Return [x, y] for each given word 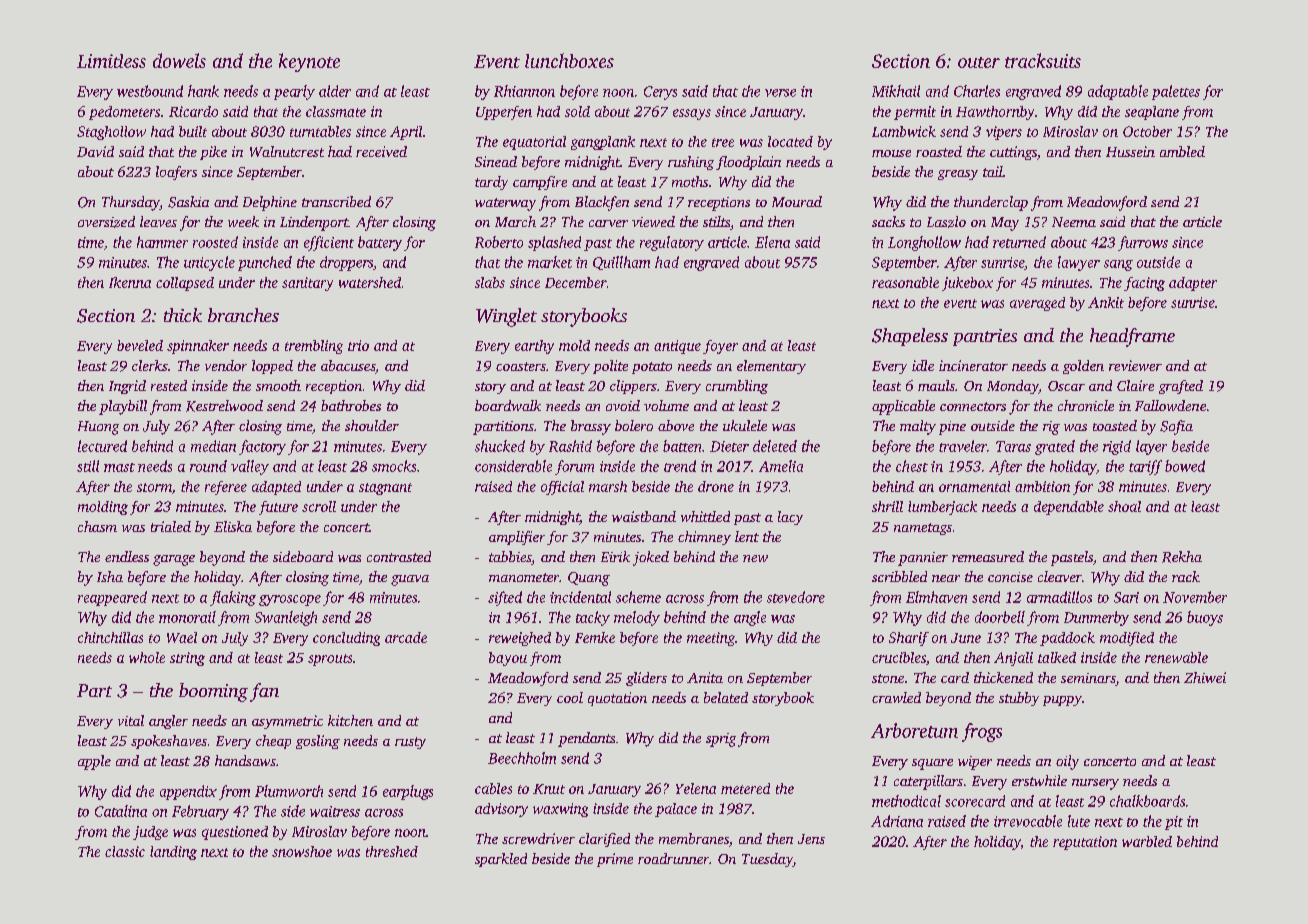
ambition [1042, 486]
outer [979, 62]
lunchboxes [569, 60]
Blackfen [602, 203]
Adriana [897, 821]
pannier [923, 559]
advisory [501, 810]
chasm [97, 526]
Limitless [111, 61]
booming [213, 692]
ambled [1182, 151]
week [243, 221]
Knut [549, 789]
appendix [188, 792]
